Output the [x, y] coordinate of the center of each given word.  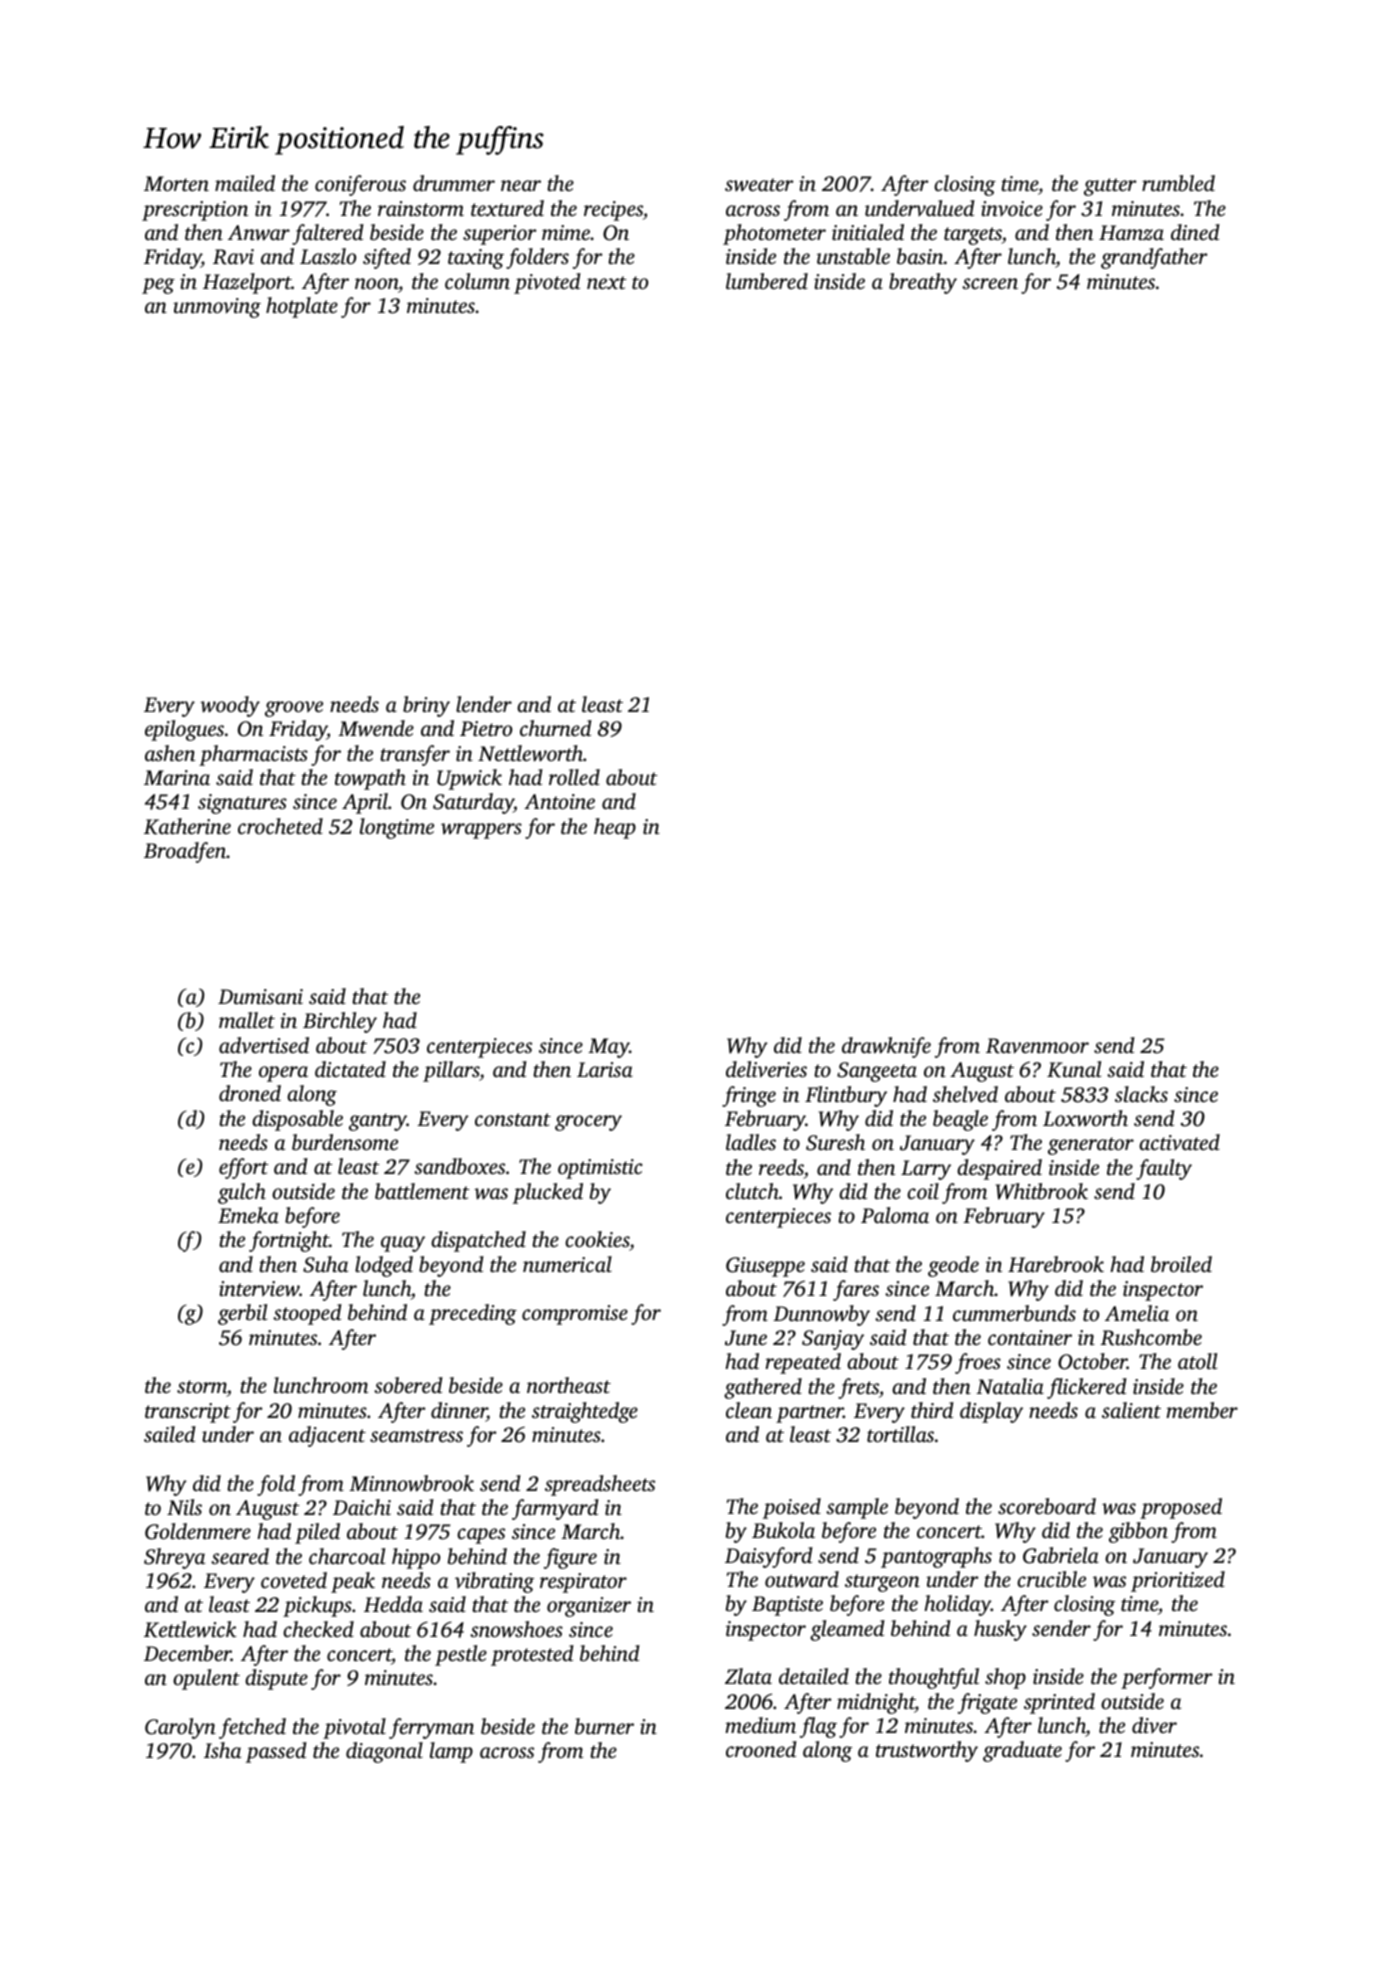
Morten [176, 183]
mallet [247, 1020]
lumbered [767, 281]
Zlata [748, 1676]
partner [810, 1414]
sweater [759, 185]
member [1202, 1410]
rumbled [1178, 183]
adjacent [327, 1436]
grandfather [1154, 258]
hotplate [302, 307]
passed [276, 1752]
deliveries [766, 1069]
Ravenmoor [1037, 1046]
